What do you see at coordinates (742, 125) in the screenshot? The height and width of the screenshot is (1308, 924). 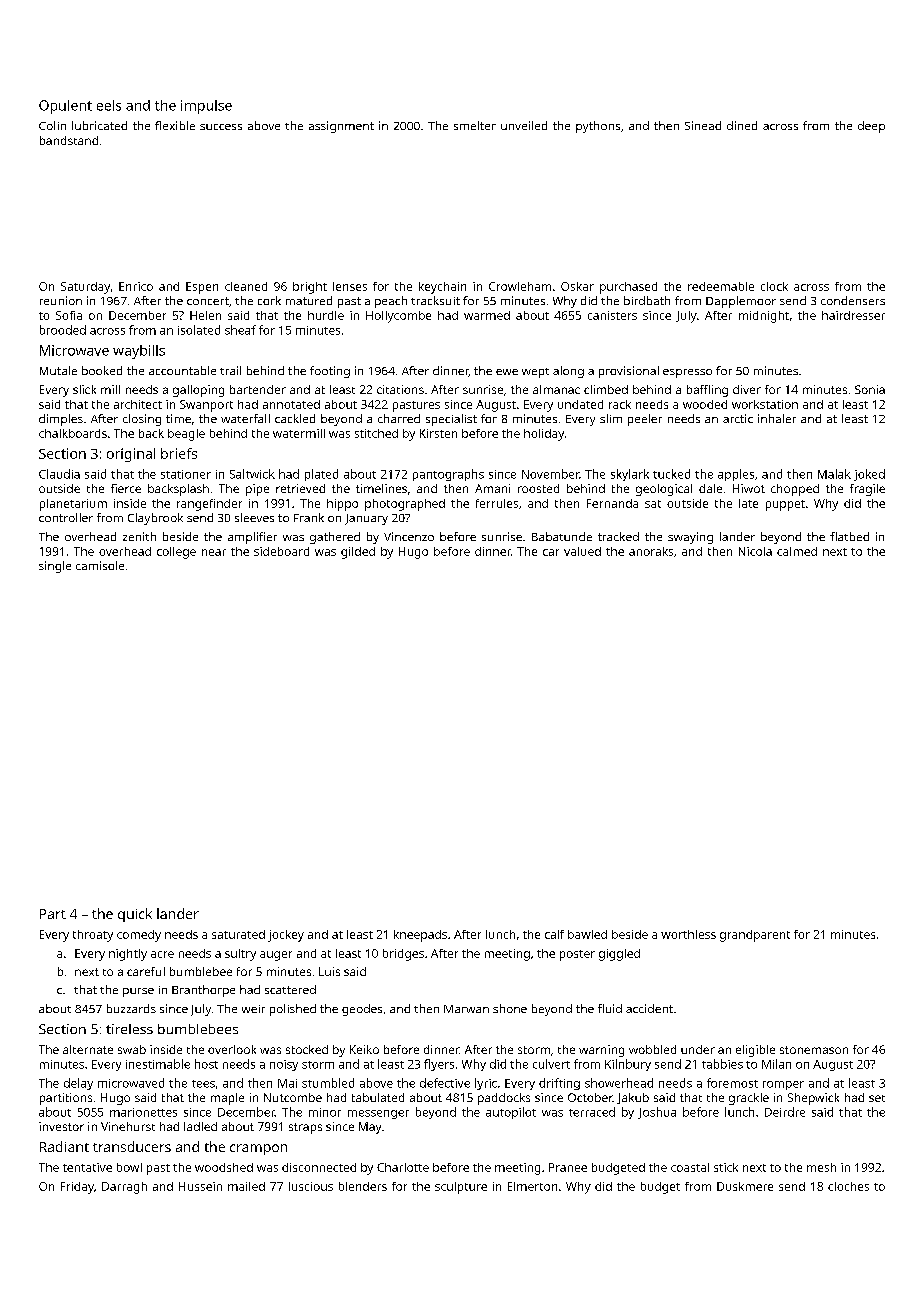 I see `dined` at bounding box center [742, 125].
